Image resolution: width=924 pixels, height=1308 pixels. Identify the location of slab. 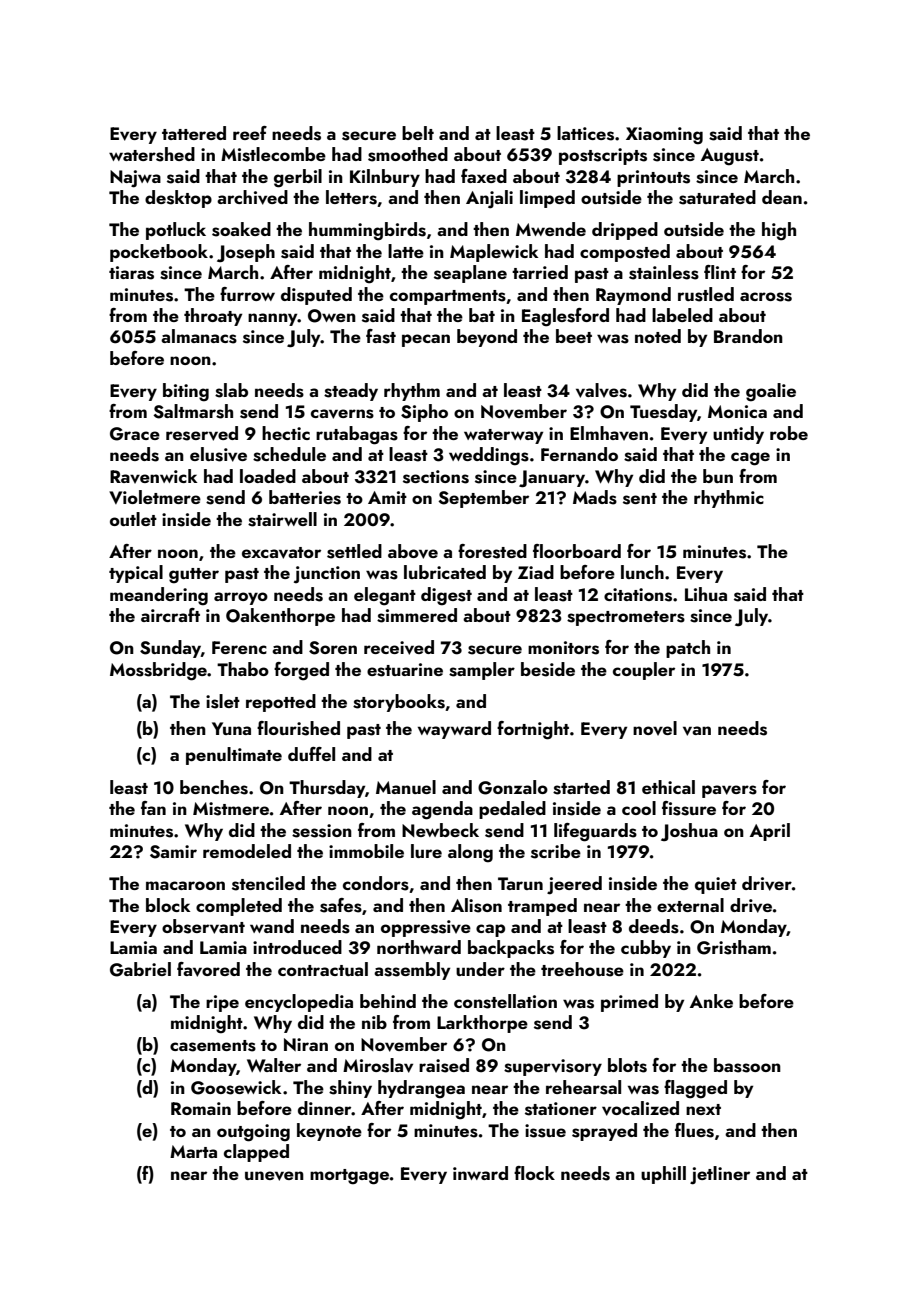
(231, 390).
